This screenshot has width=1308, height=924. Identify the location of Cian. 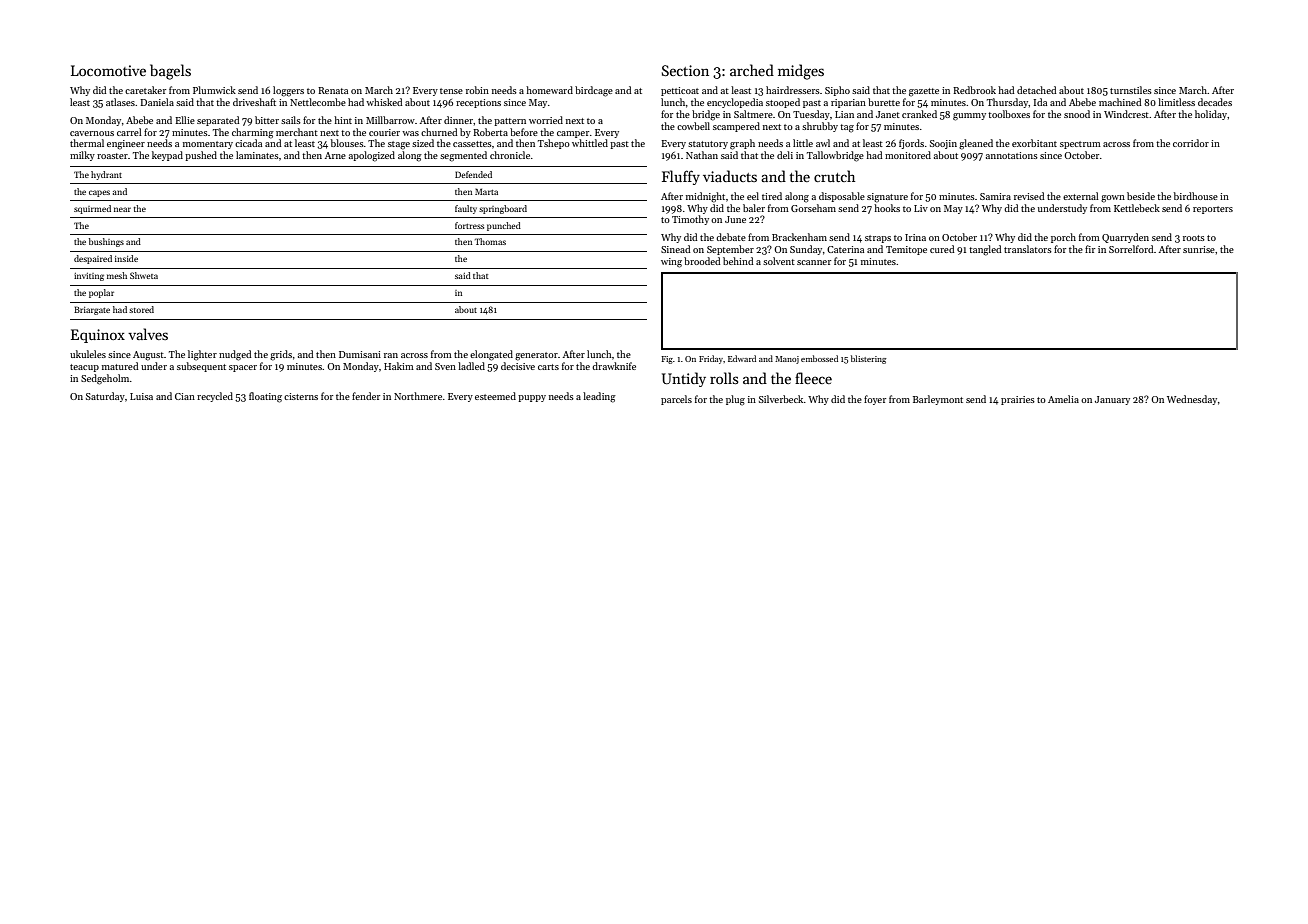
(185, 396).
